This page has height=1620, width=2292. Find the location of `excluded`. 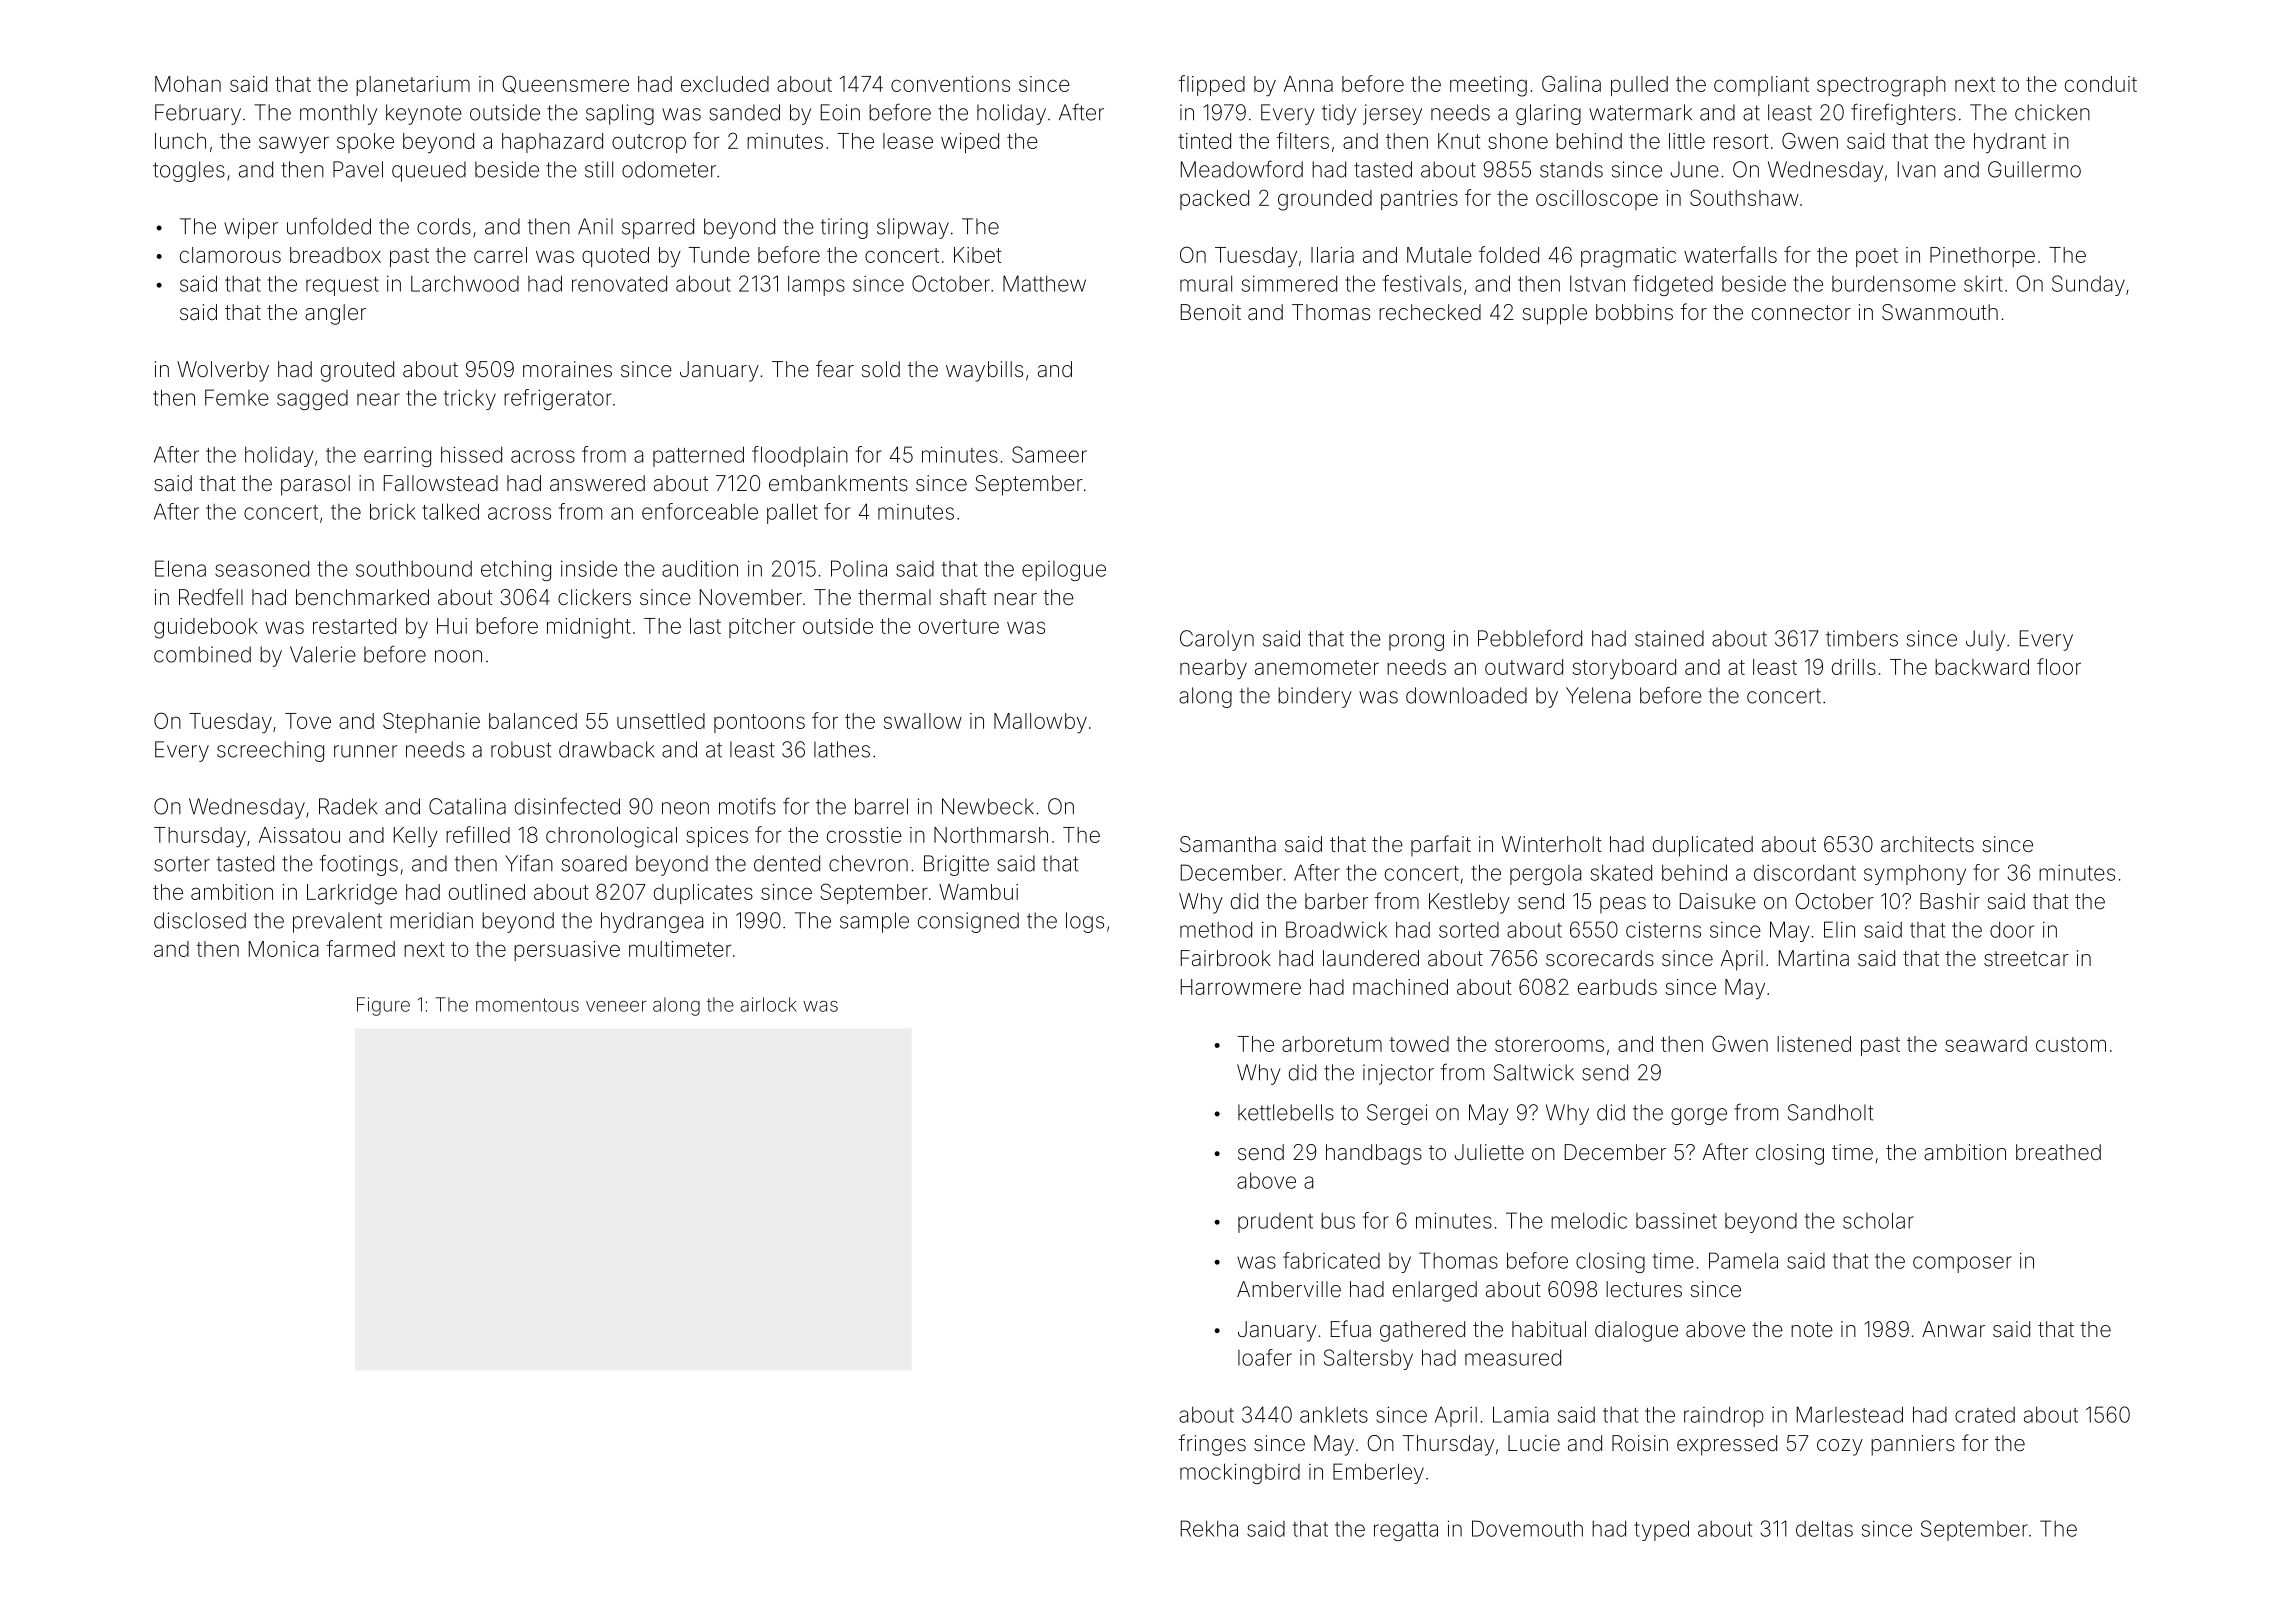

excluded is located at coordinates (725, 84).
